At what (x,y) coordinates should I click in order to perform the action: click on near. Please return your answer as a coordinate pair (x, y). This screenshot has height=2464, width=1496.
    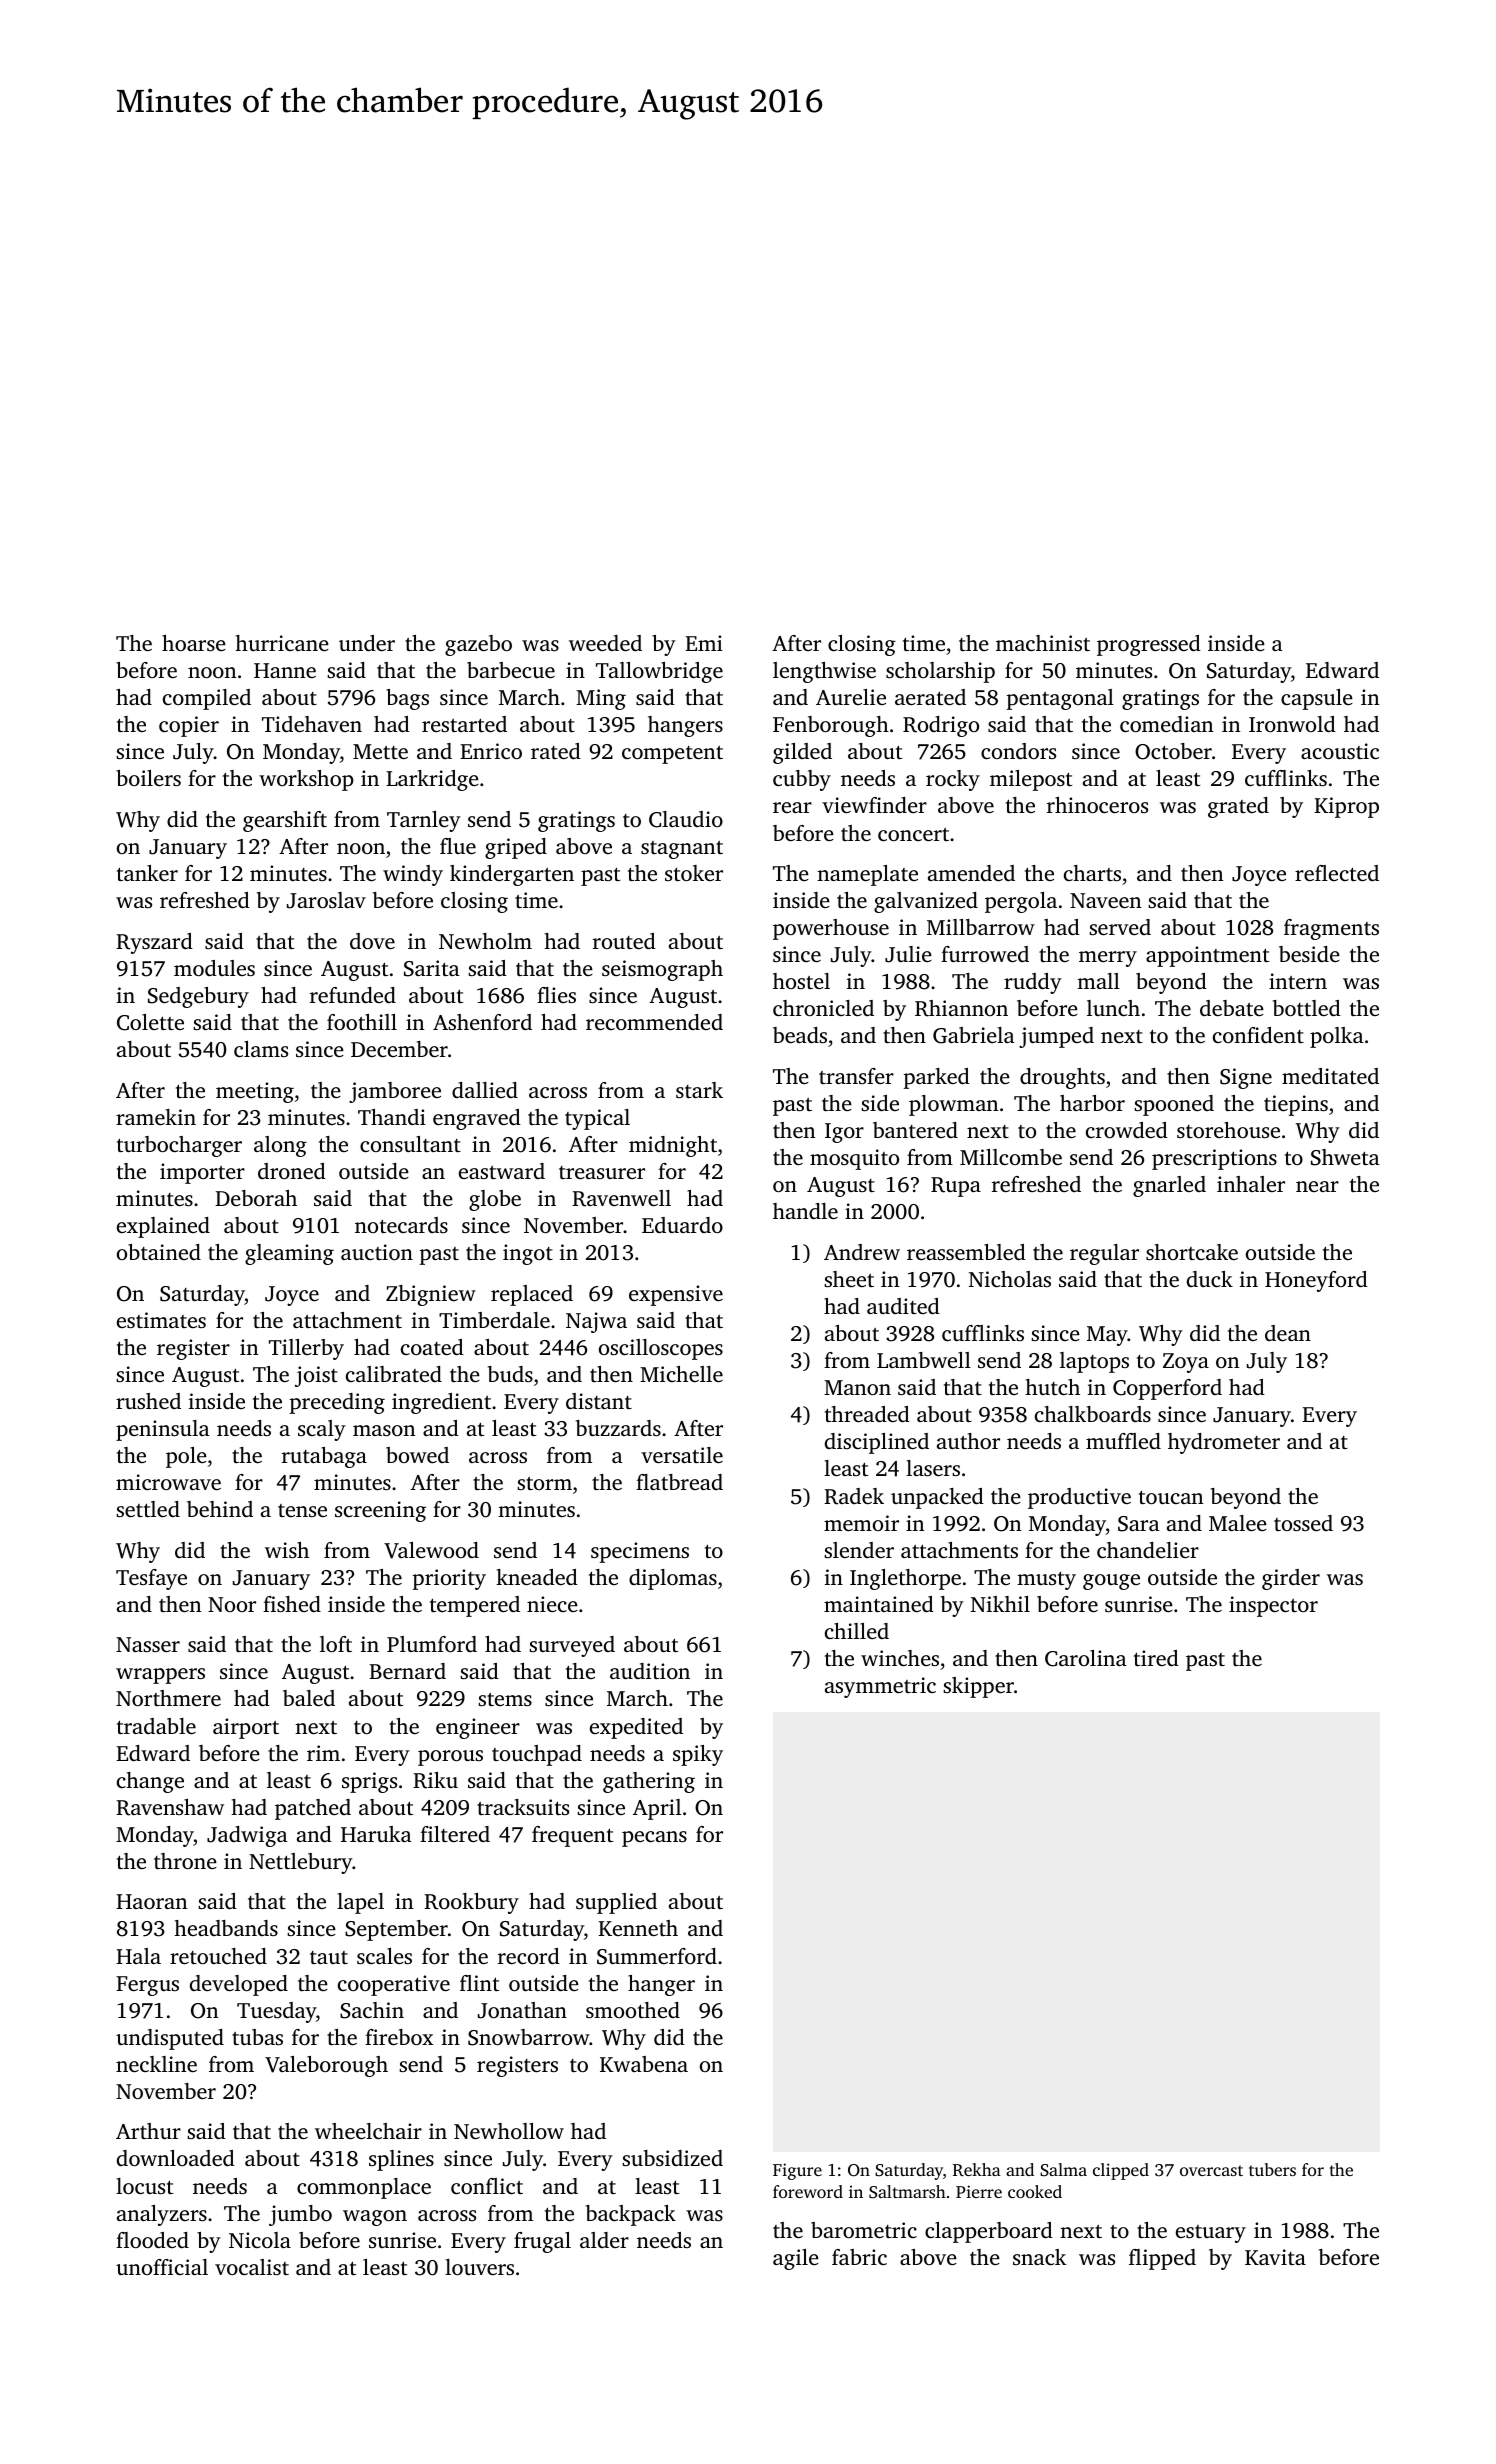
    Looking at the image, I should click on (1317, 1186).
